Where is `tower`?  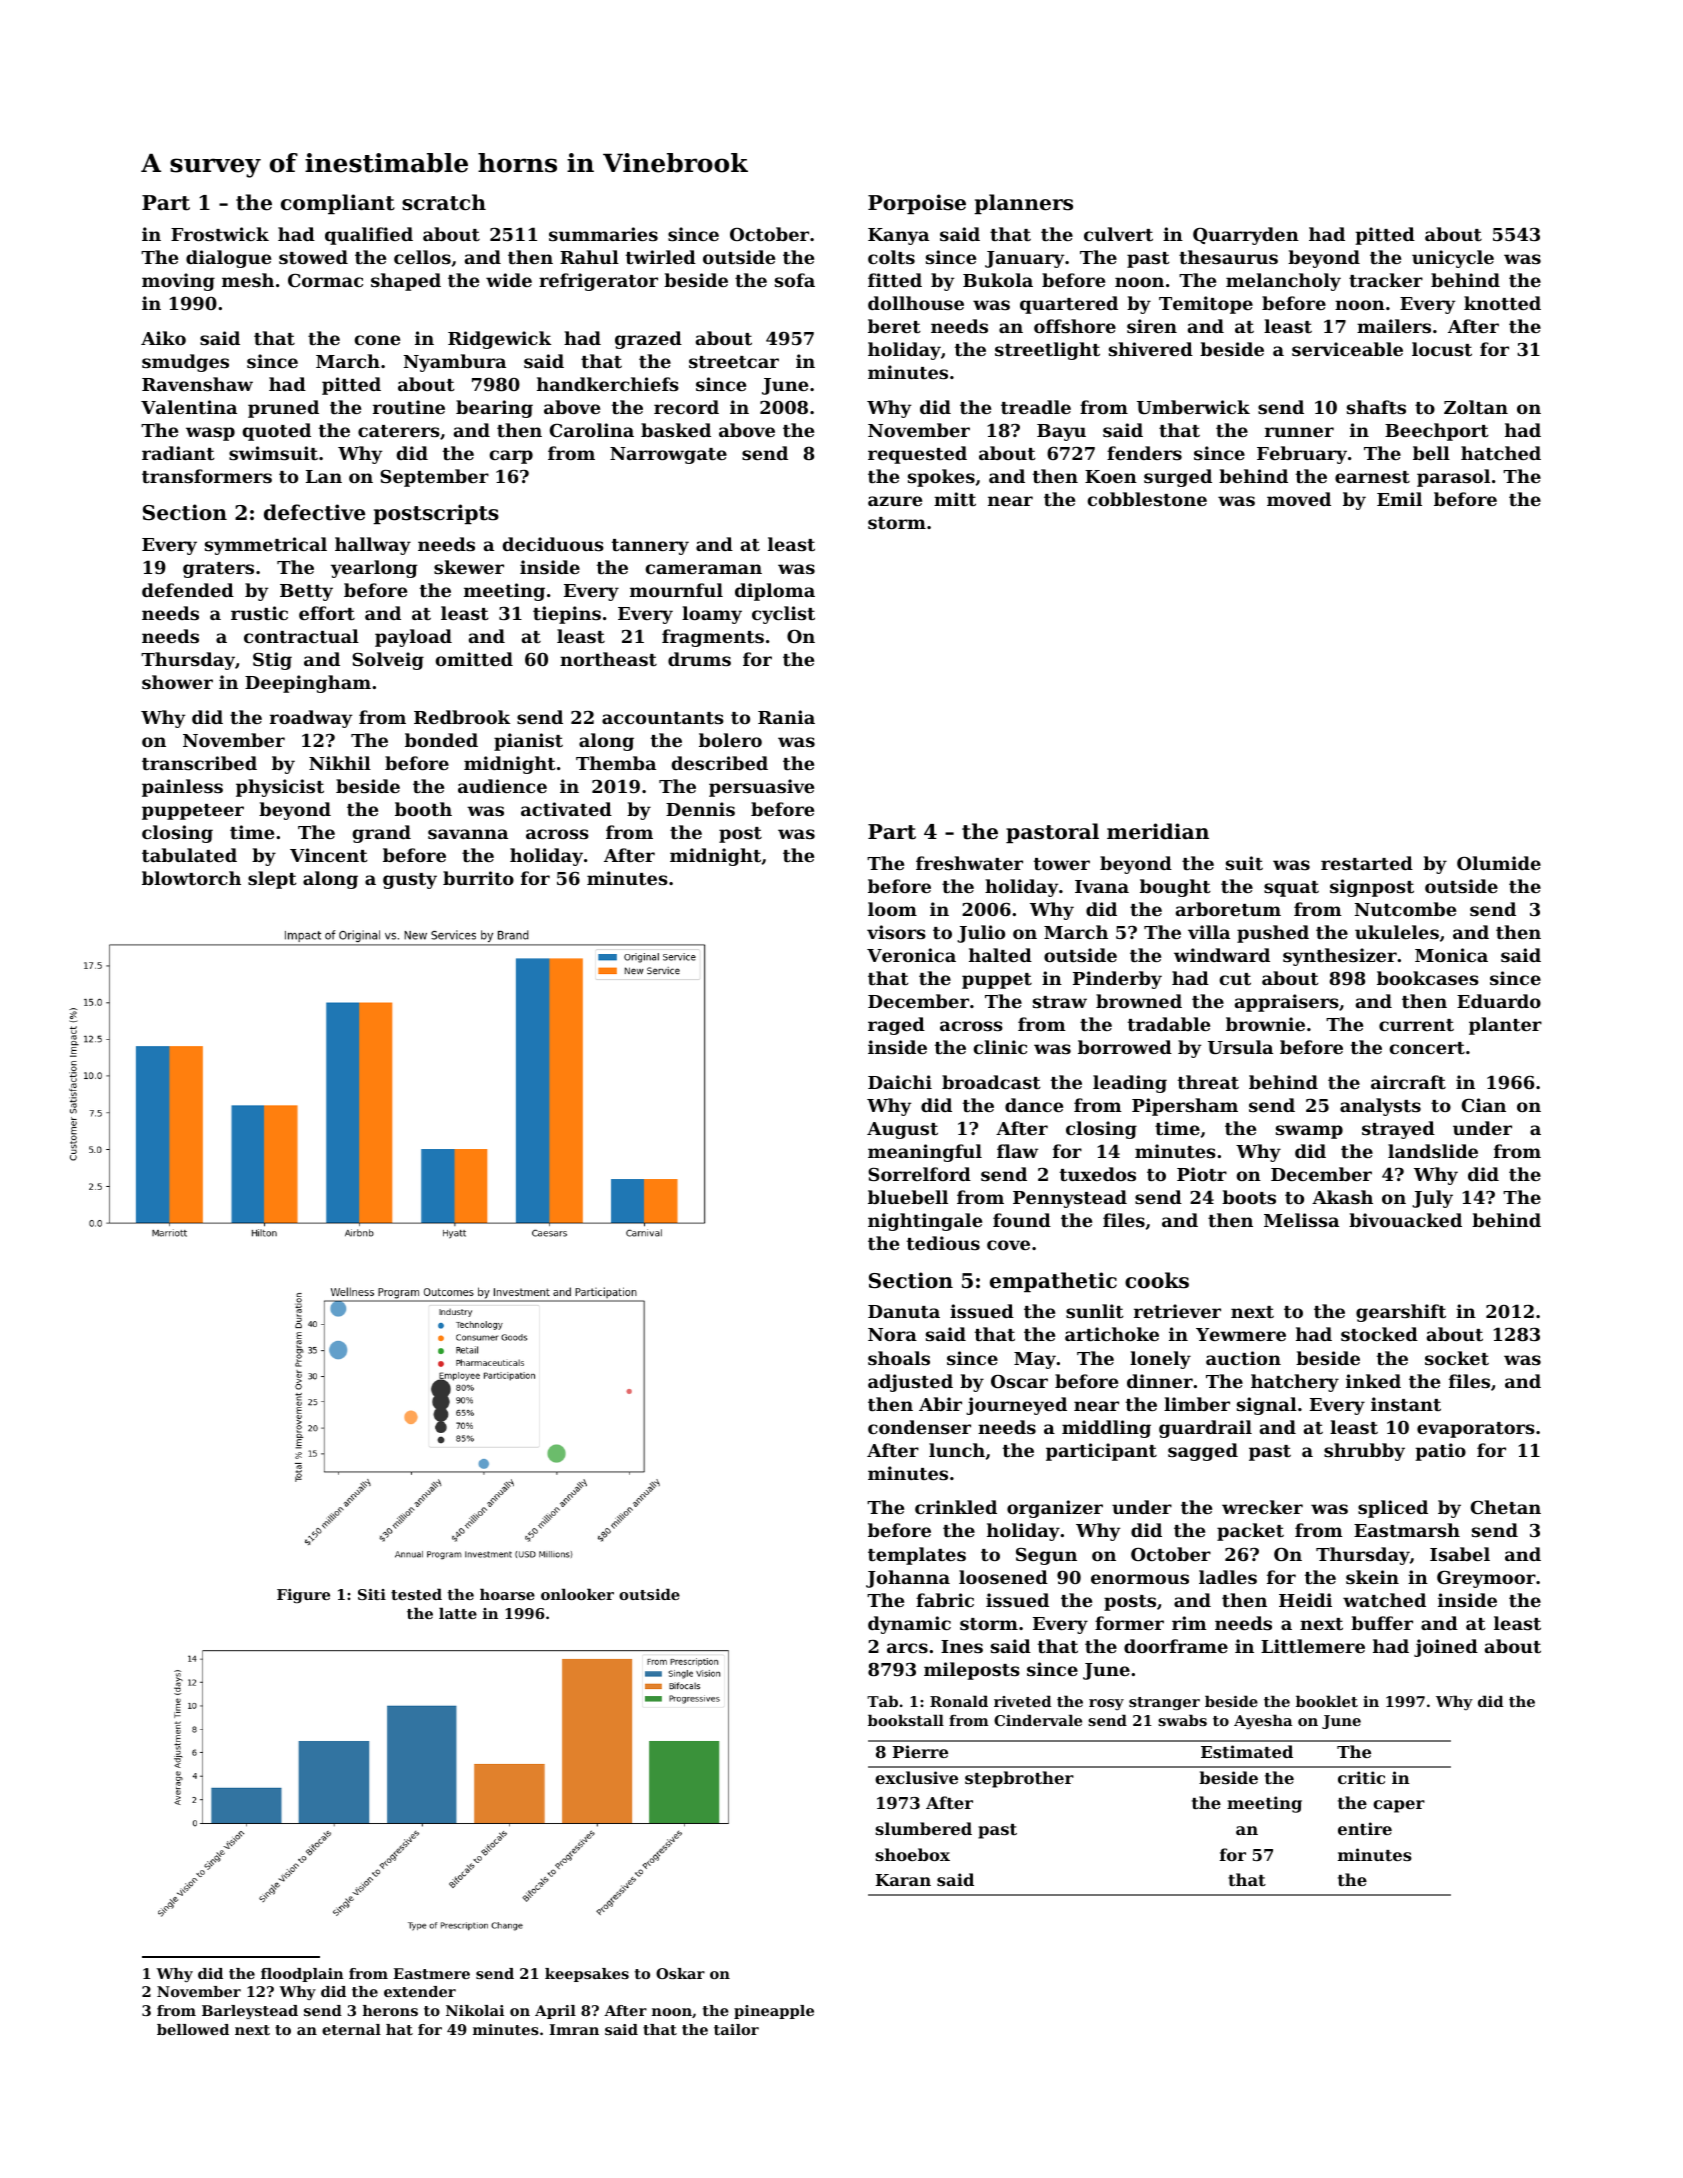
tower is located at coordinates (1062, 864).
